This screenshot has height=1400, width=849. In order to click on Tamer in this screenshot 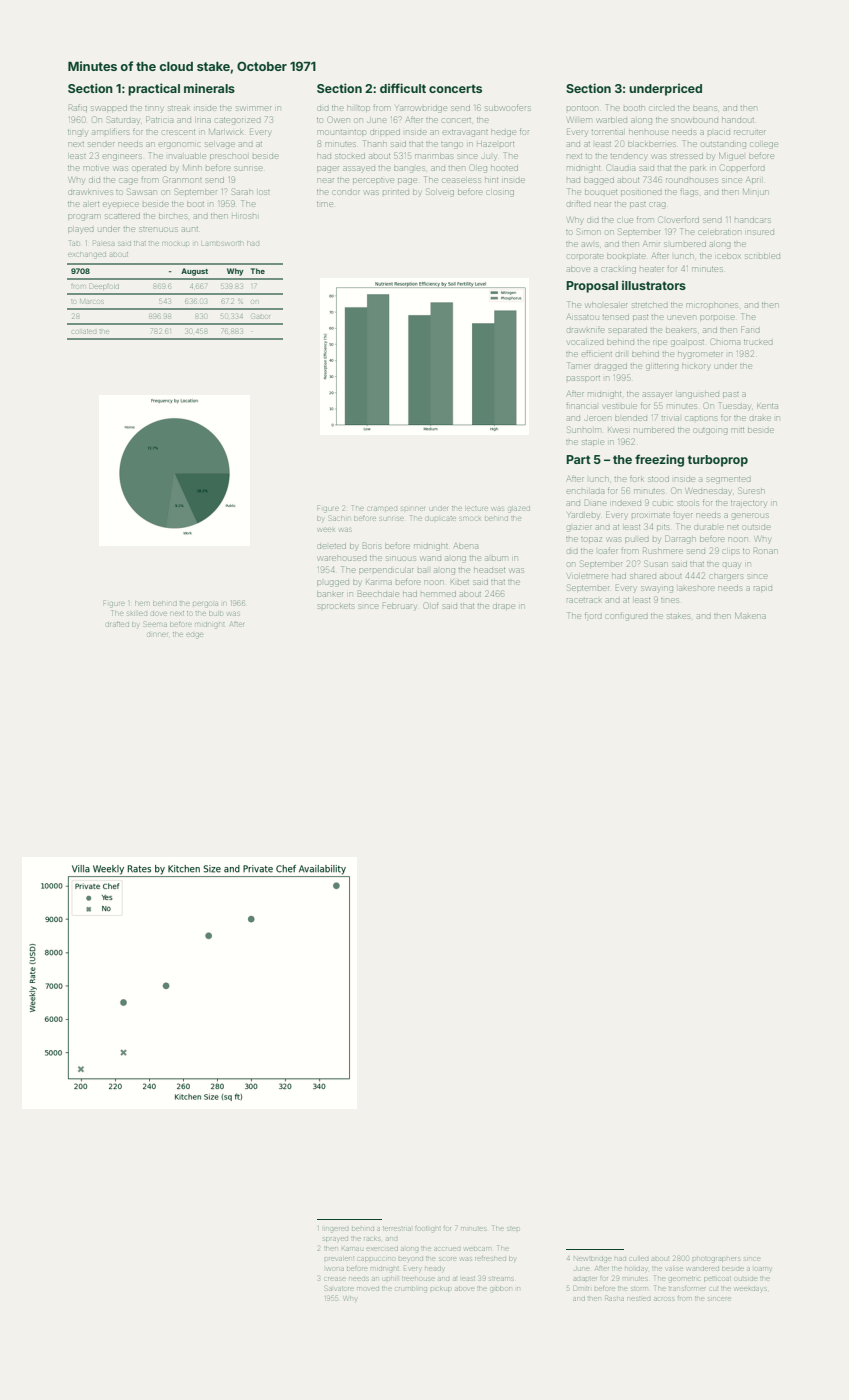, I will do `click(579, 365)`.
